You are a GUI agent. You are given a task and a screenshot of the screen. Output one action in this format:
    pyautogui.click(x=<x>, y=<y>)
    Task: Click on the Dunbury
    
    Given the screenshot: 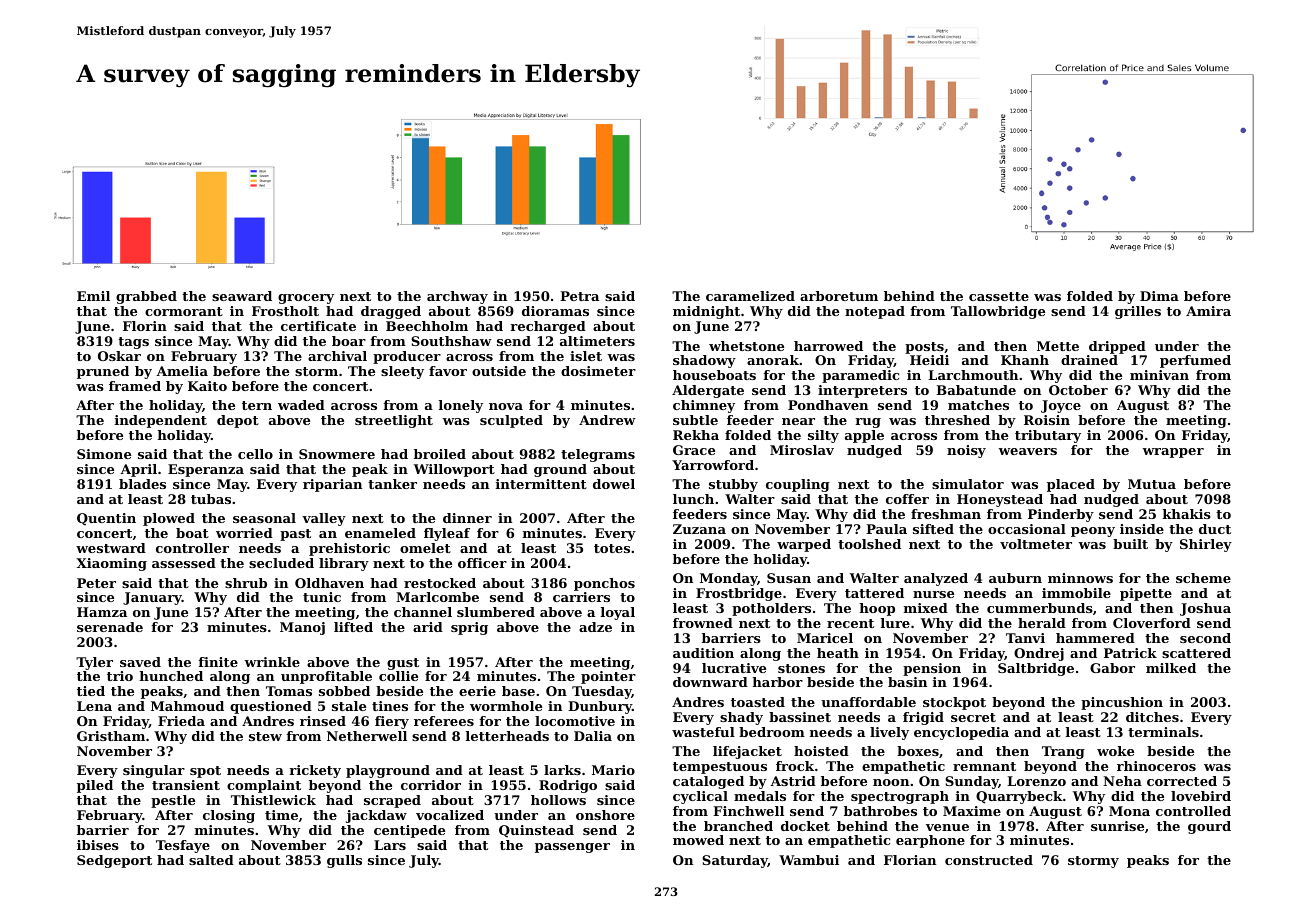 What is the action you would take?
    pyautogui.click(x=600, y=707)
